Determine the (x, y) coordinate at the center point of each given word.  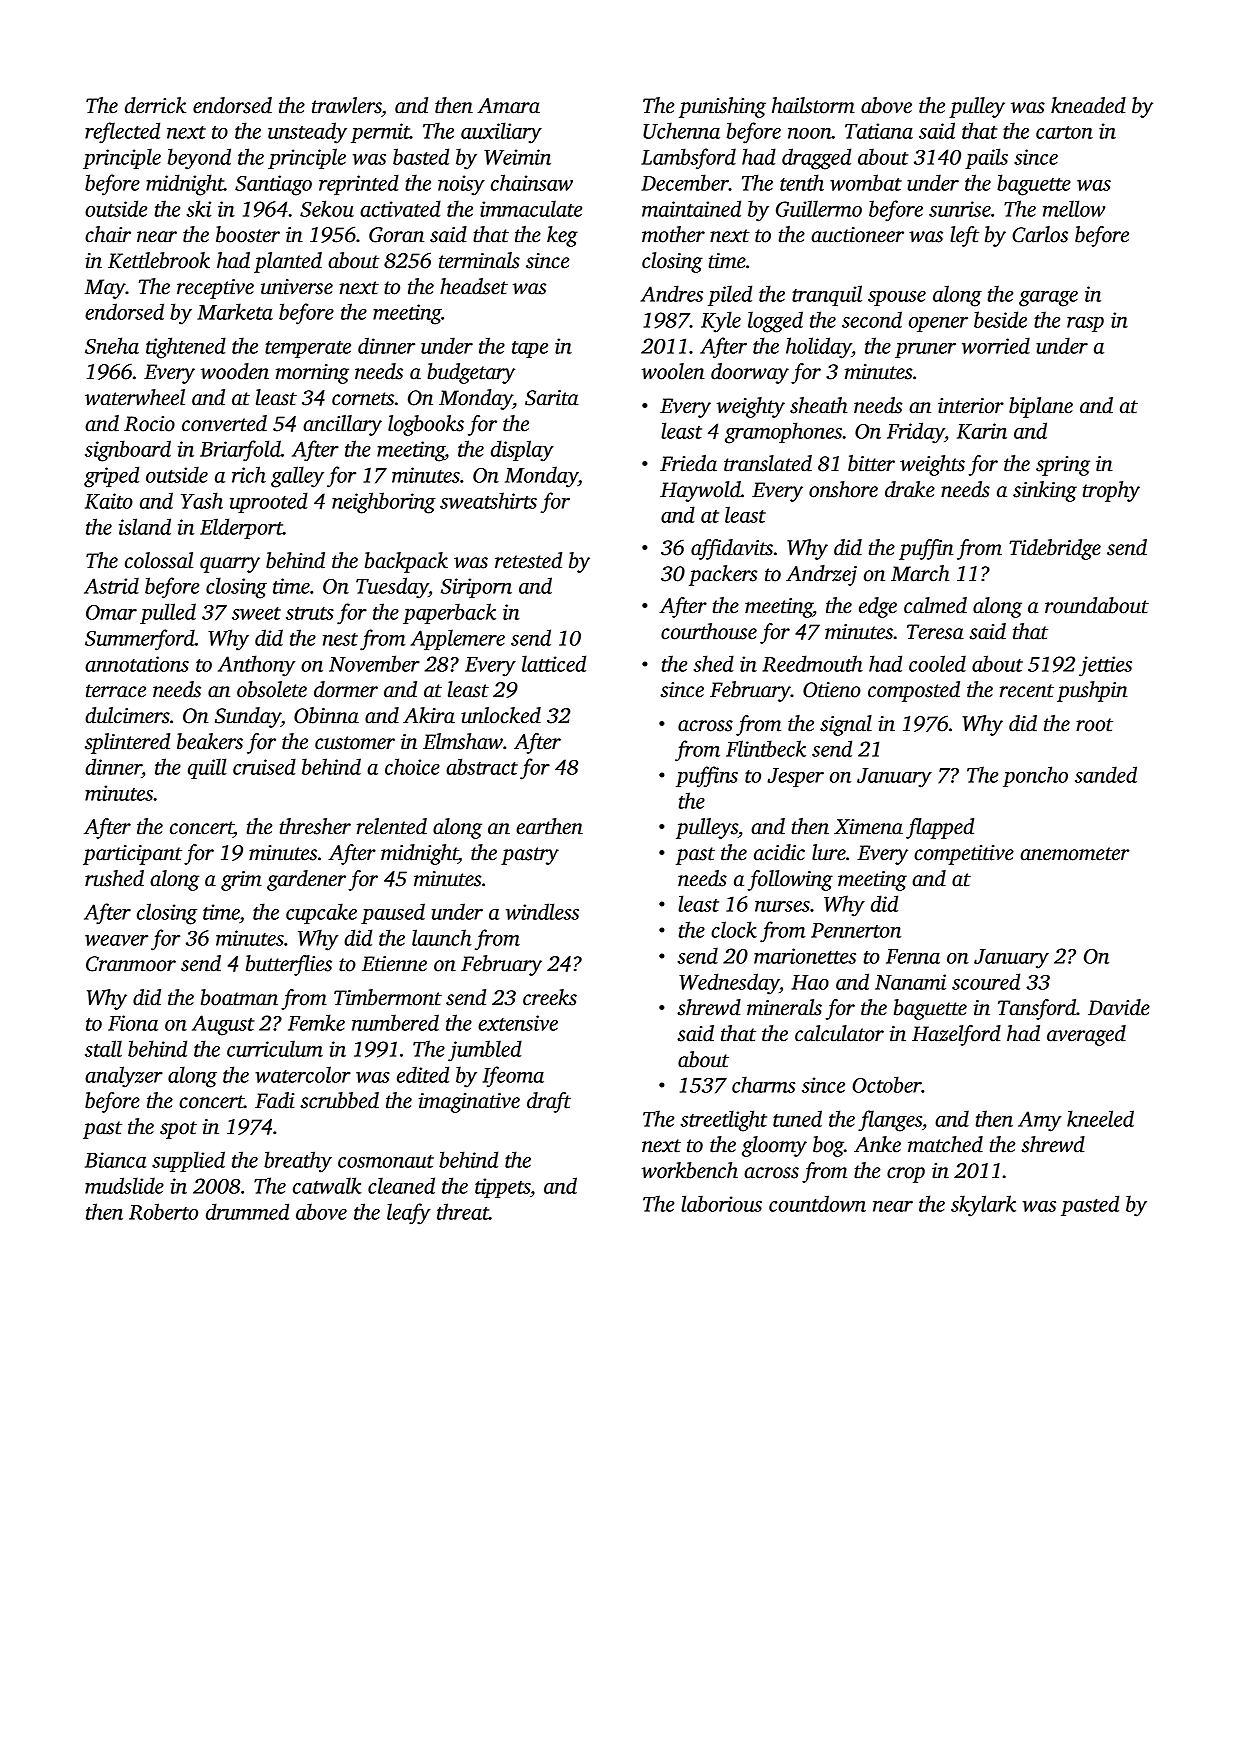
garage (1048, 299)
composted (914, 691)
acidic (779, 852)
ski (198, 208)
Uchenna (681, 130)
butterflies (289, 965)
